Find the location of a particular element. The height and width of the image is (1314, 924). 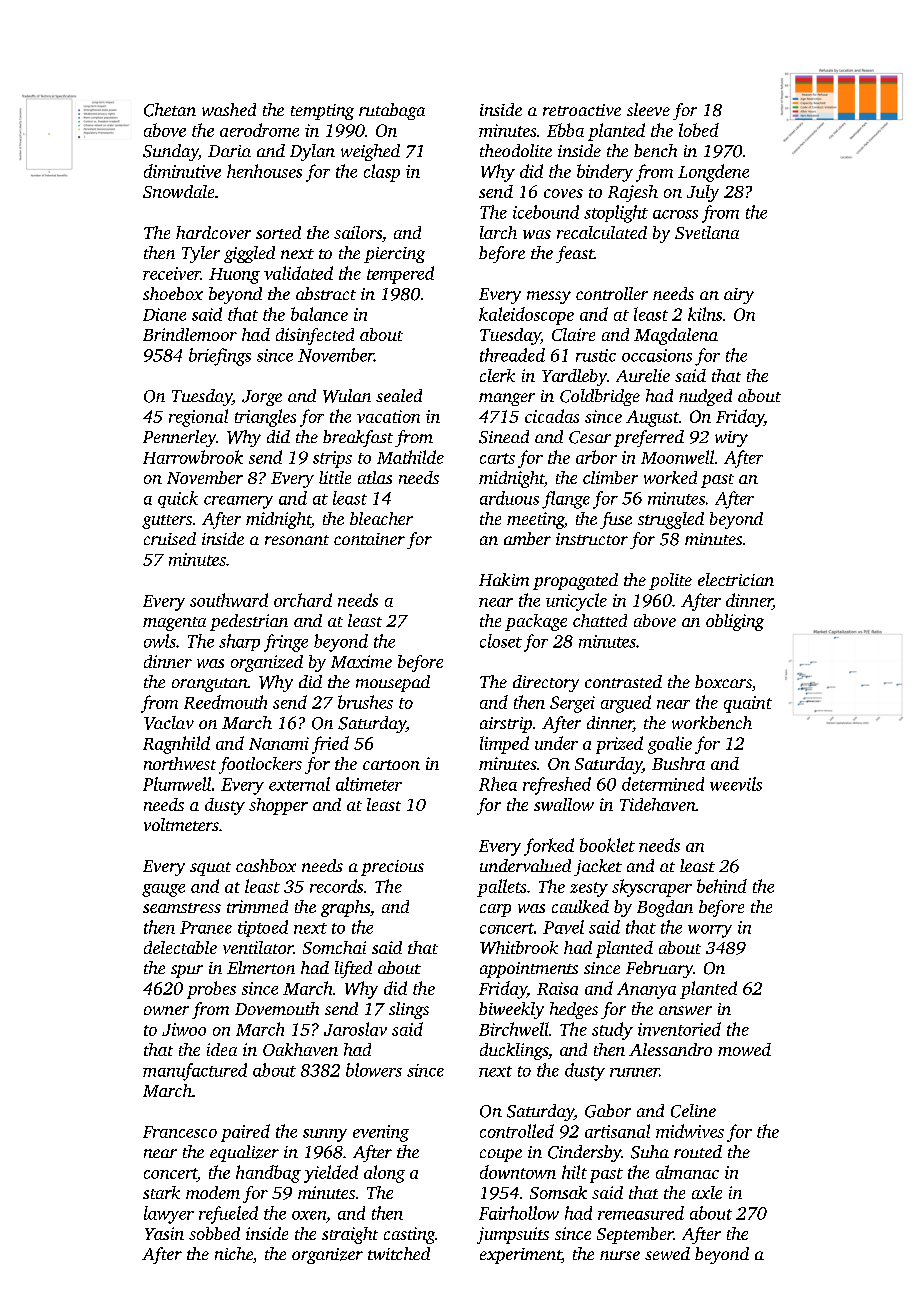

obliging is located at coordinates (735, 622).
